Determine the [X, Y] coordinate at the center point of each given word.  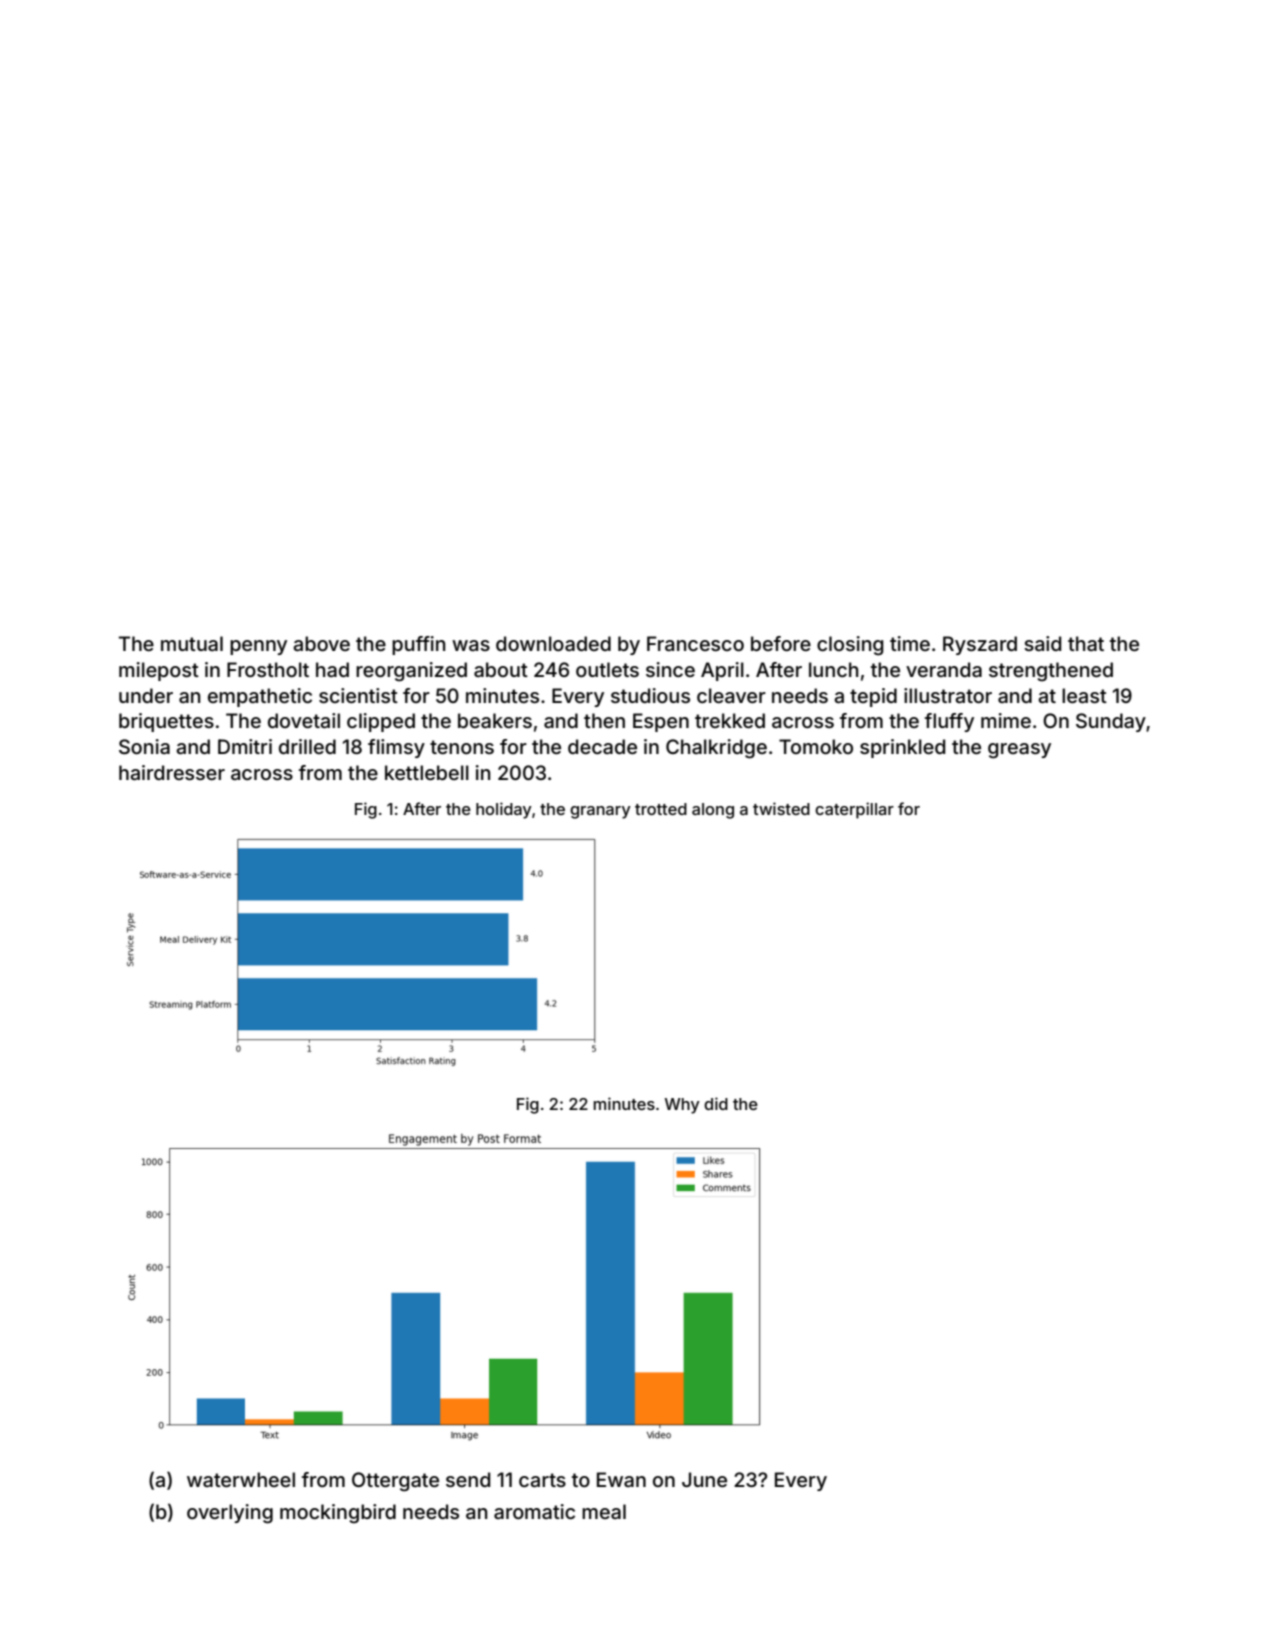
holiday [504, 810]
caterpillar [854, 810]
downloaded [553, 643]
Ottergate [395, 1482]
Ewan [621, 1479]
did [716, 1103]
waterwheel [241, 1479]
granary [600, 812]
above [321, 643]
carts [542, 1480]
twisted [781, 808]
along [713, 811]
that [1086, 643]
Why [682, 1106]
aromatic [534, 1511]
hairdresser [172, 772]
